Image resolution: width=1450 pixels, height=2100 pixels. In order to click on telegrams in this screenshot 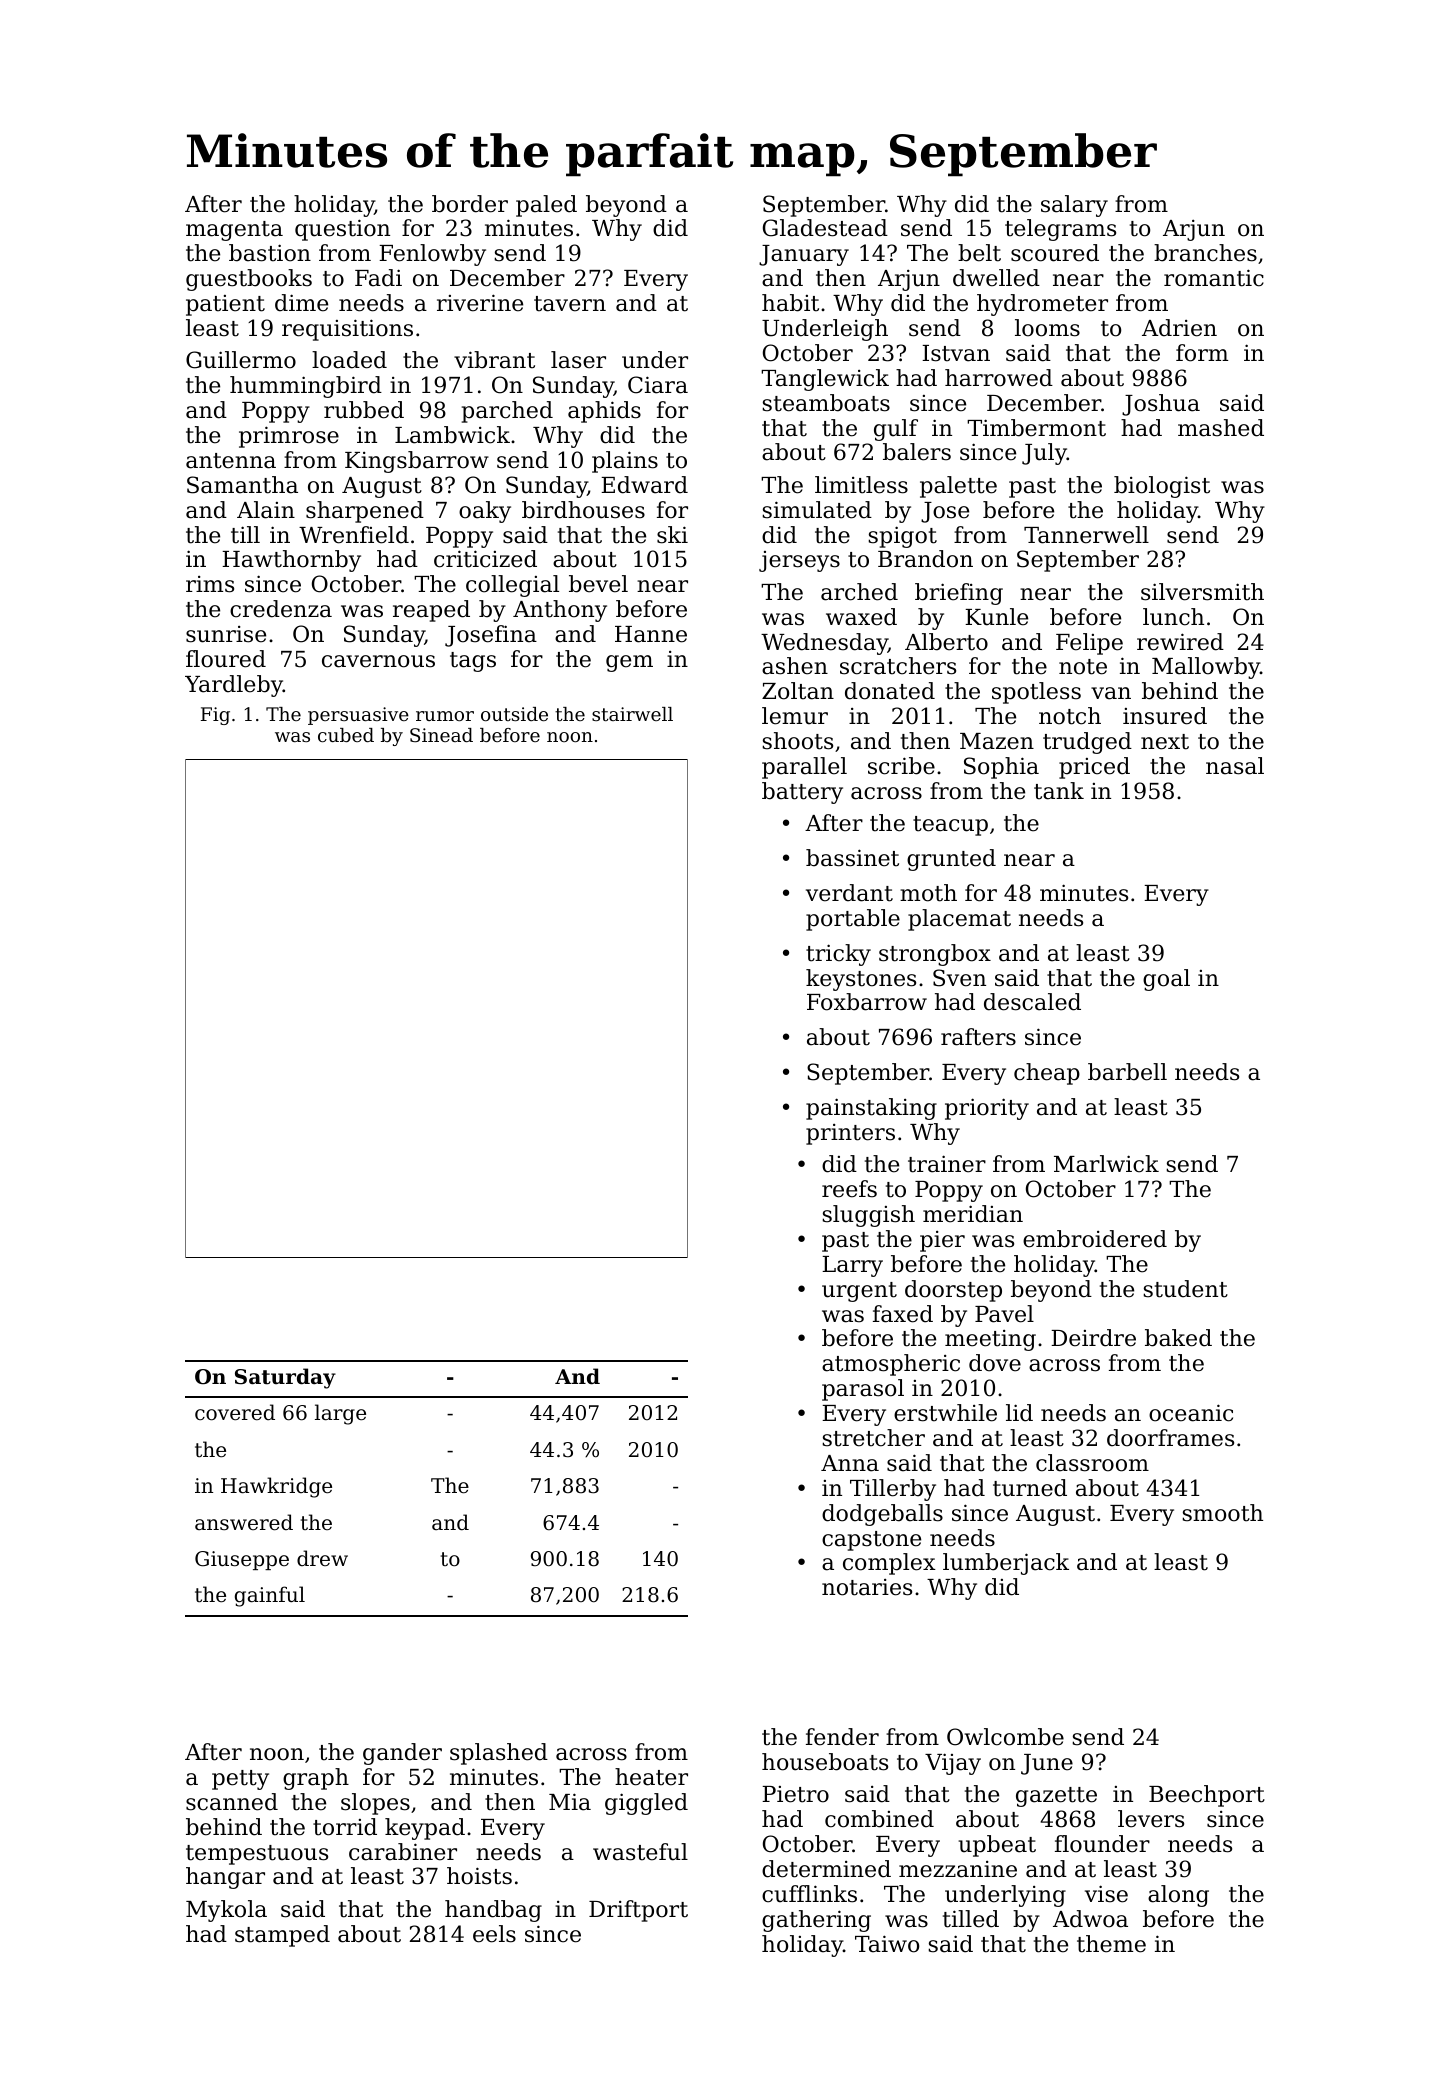, I will do `click(1060, 230)`.
